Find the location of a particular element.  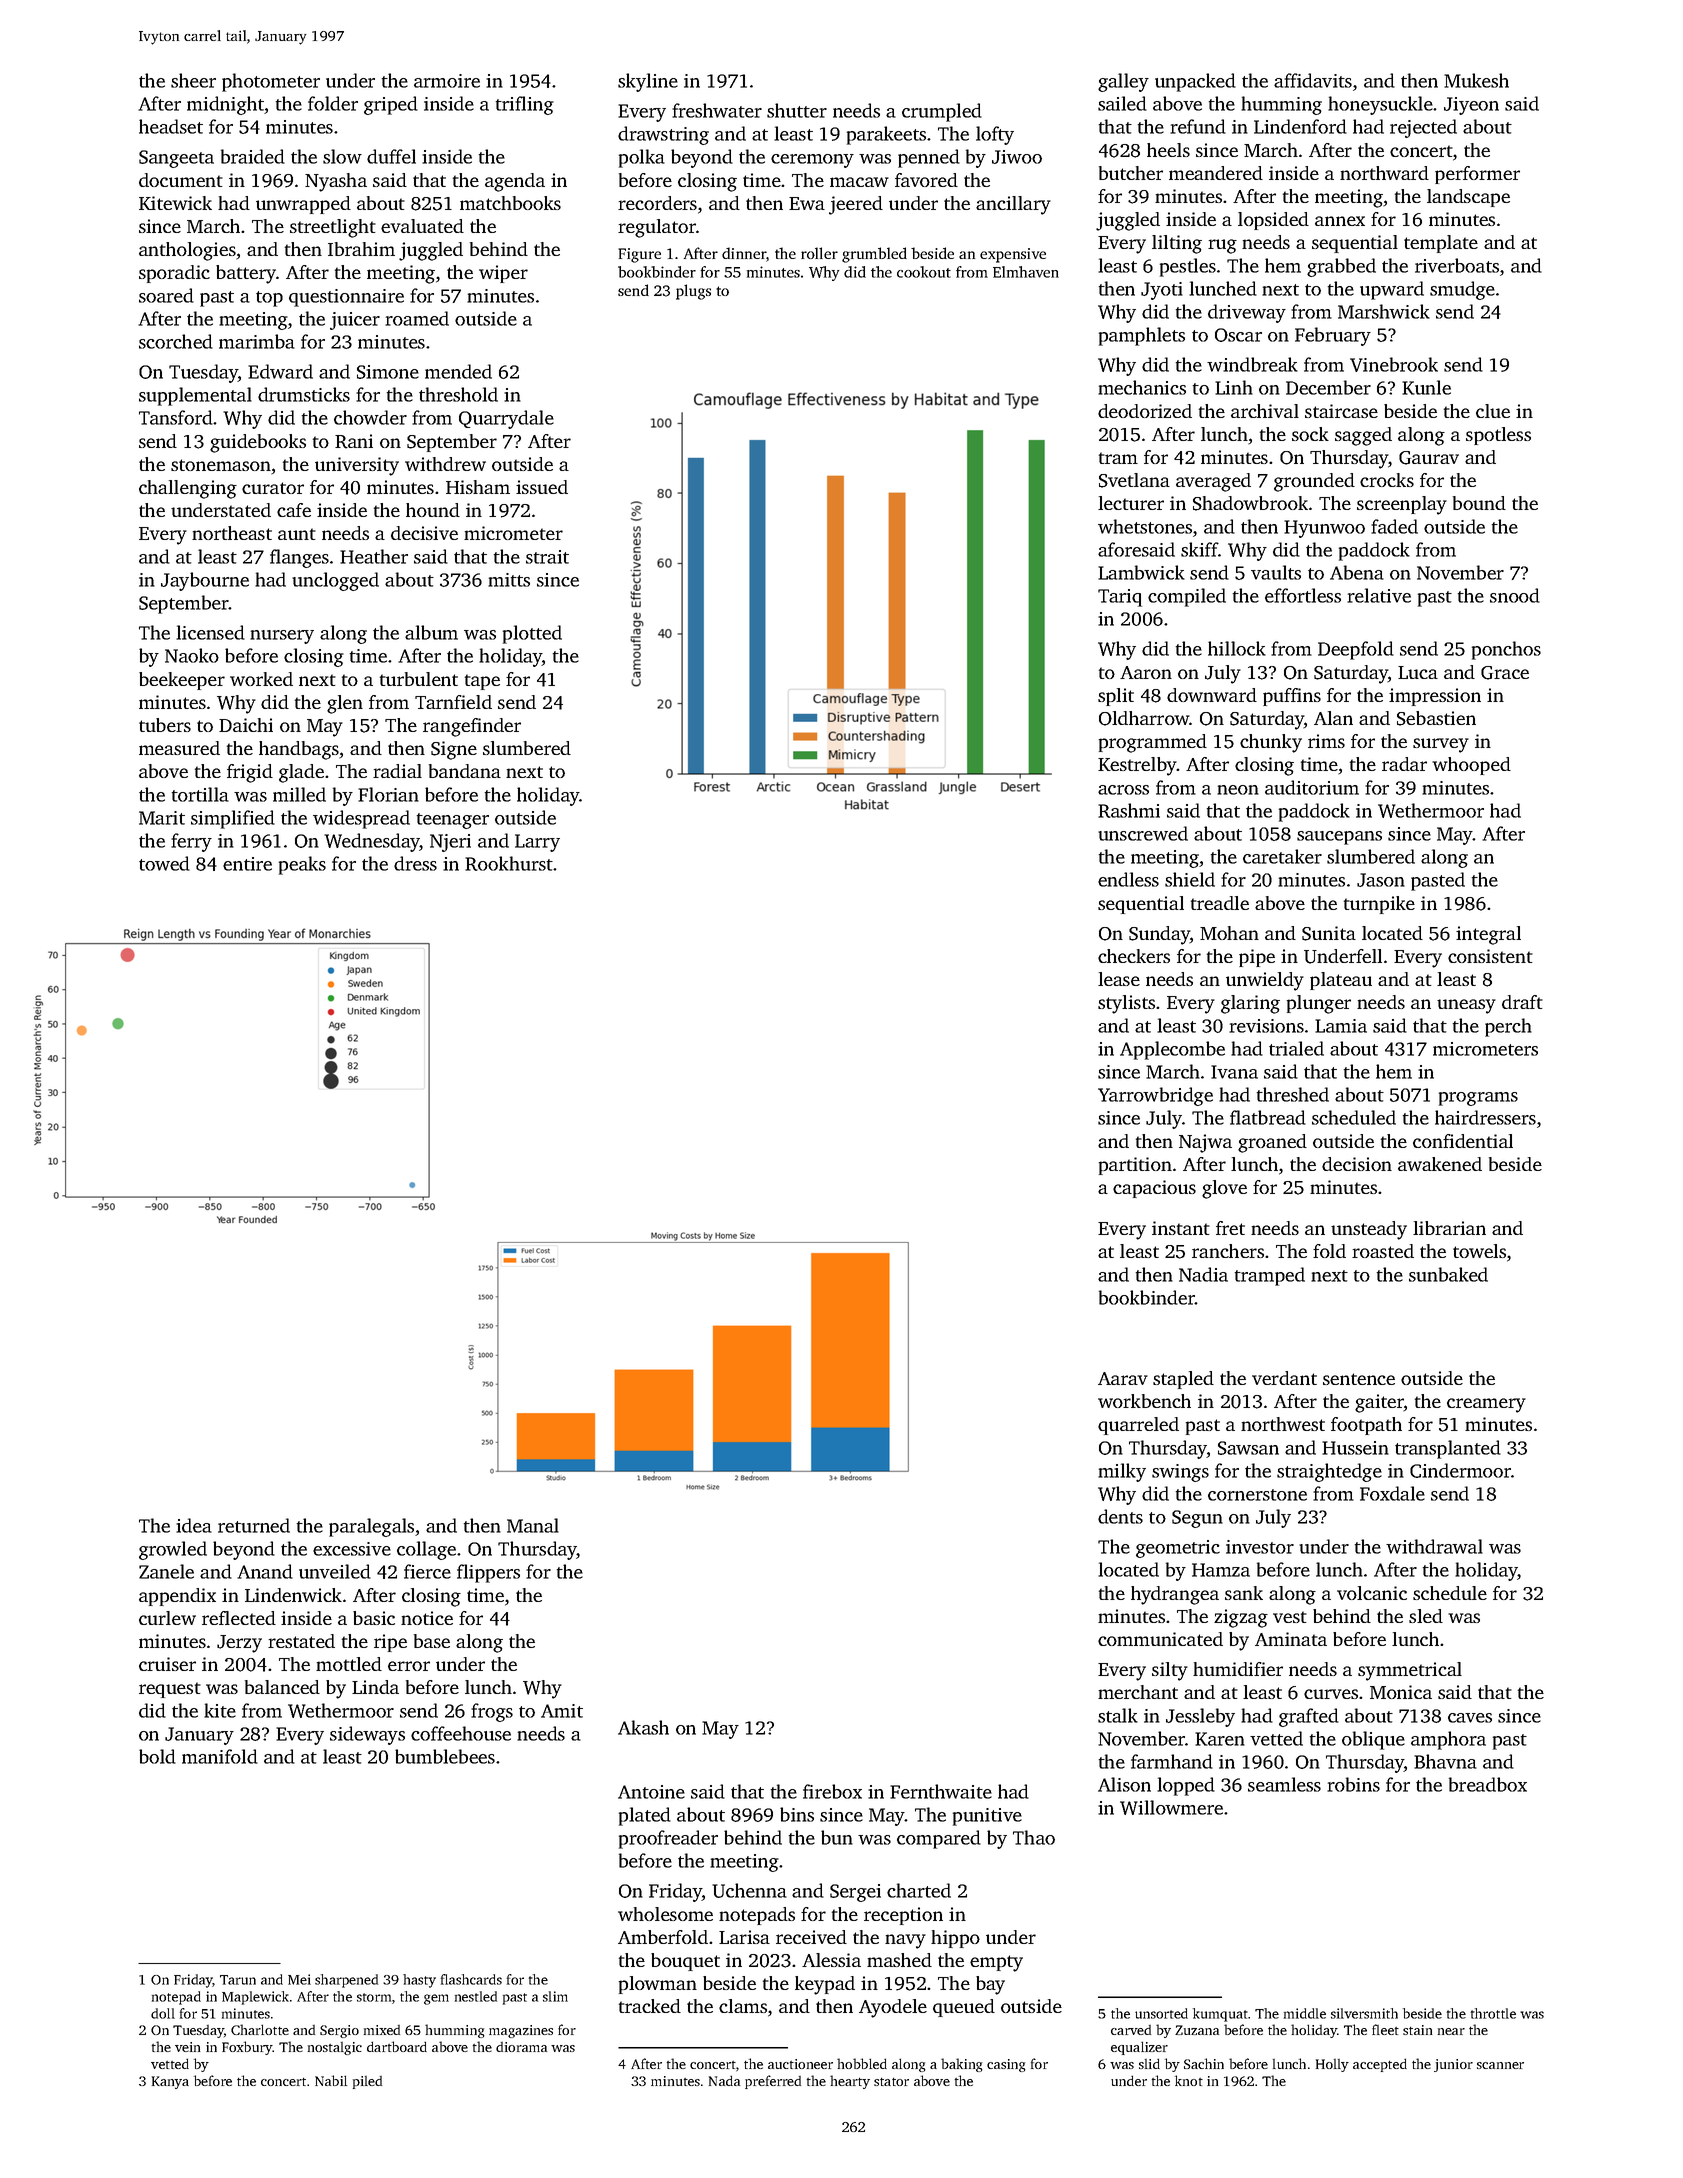

Tarun is located at coordinates (238, 1980).
